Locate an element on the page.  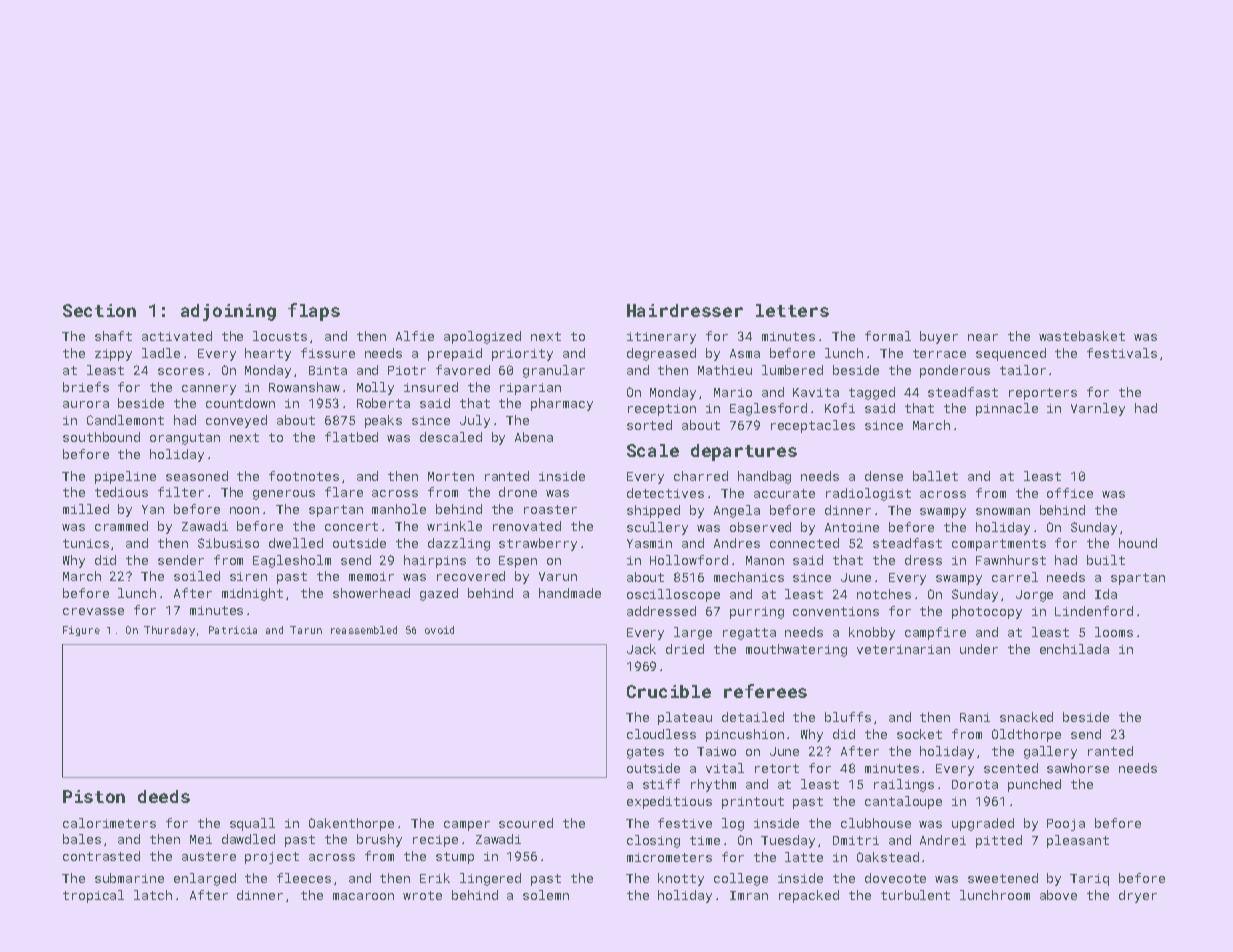
Piston is located at coordinates (94, 796).
